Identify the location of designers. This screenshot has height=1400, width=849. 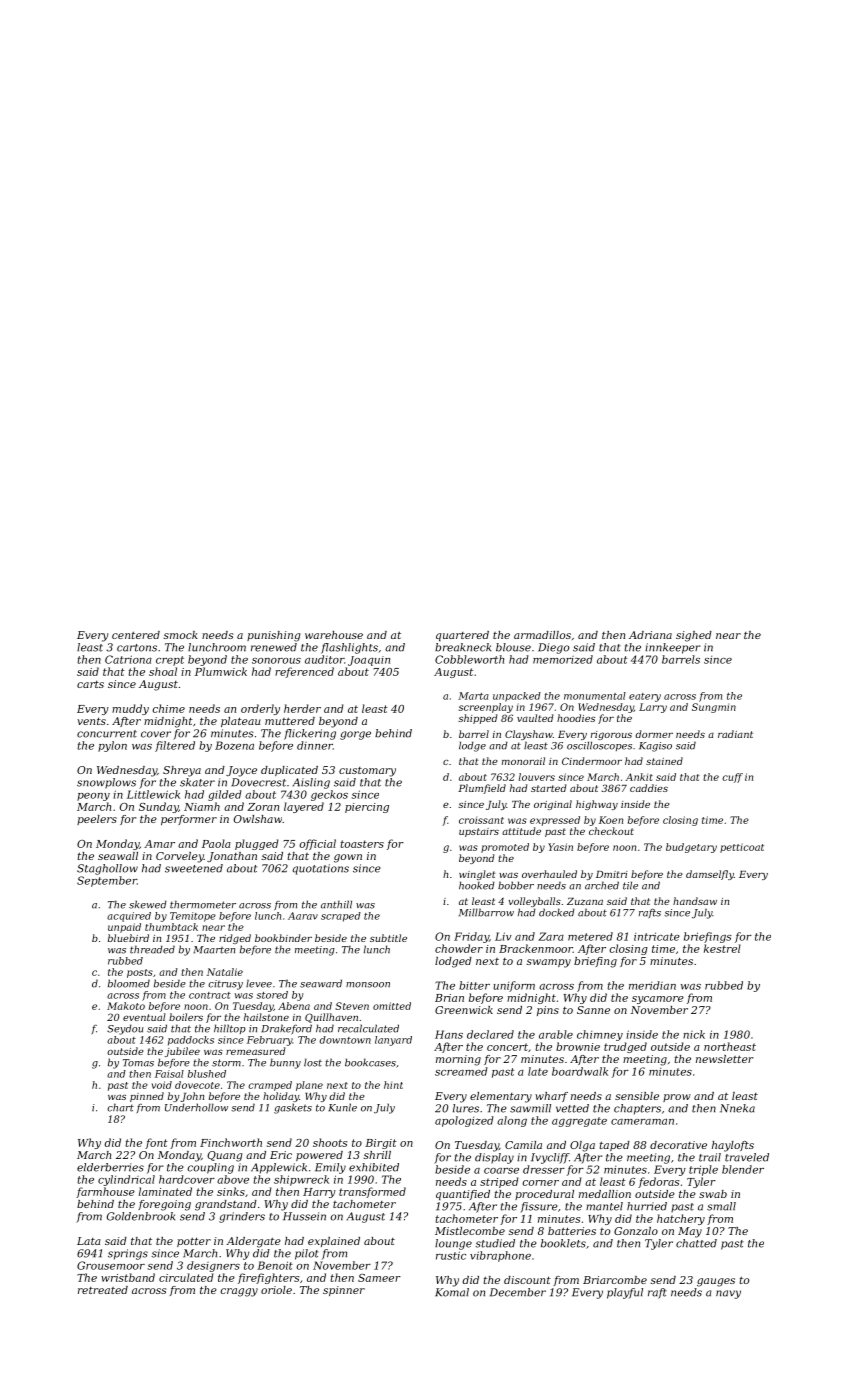
(213, 1266).
